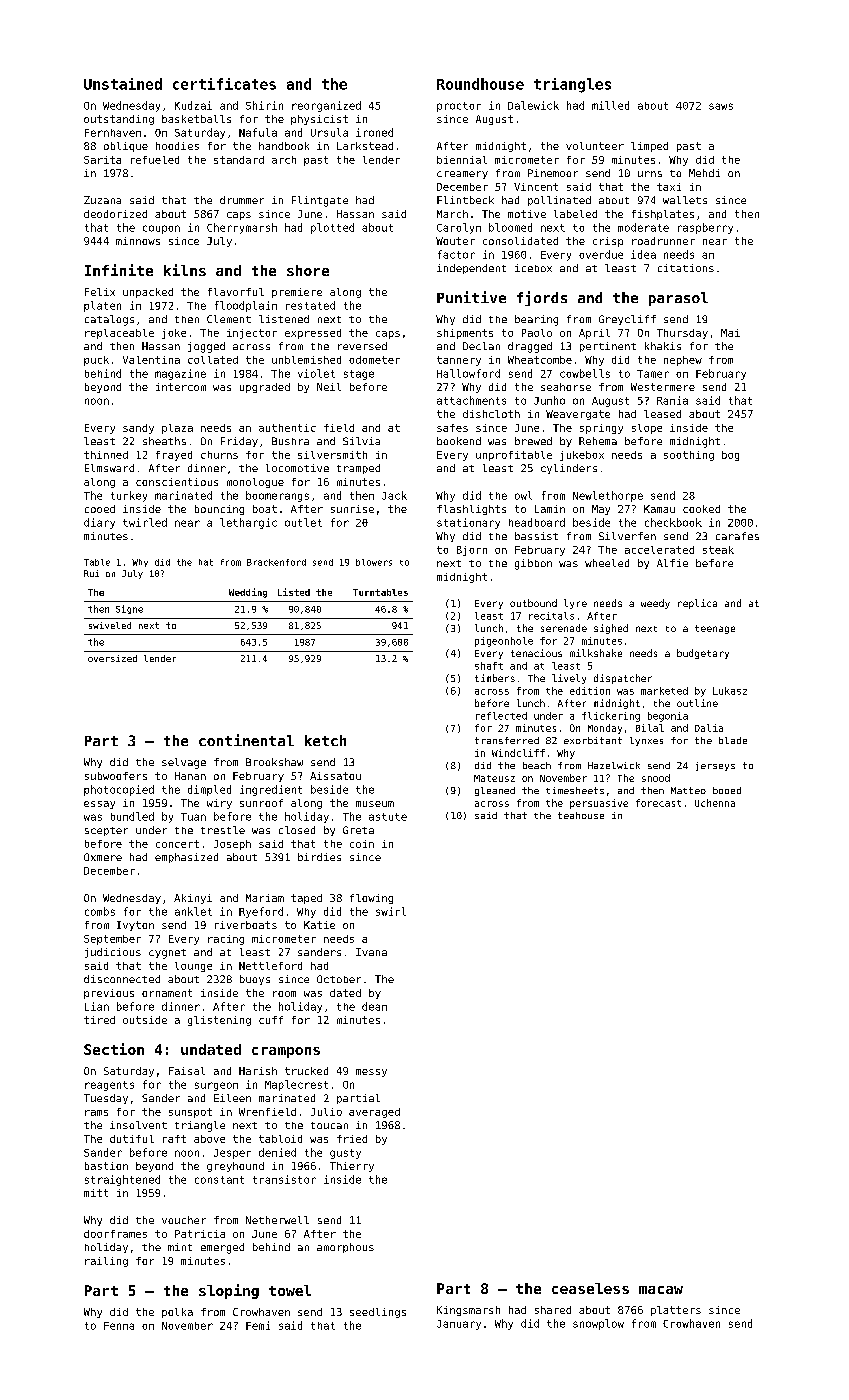 This page has width=849, height=1400. What do you see at coordinates (471, 510) in the page?
I see `flashlights` at bounding box center [471, 510].
